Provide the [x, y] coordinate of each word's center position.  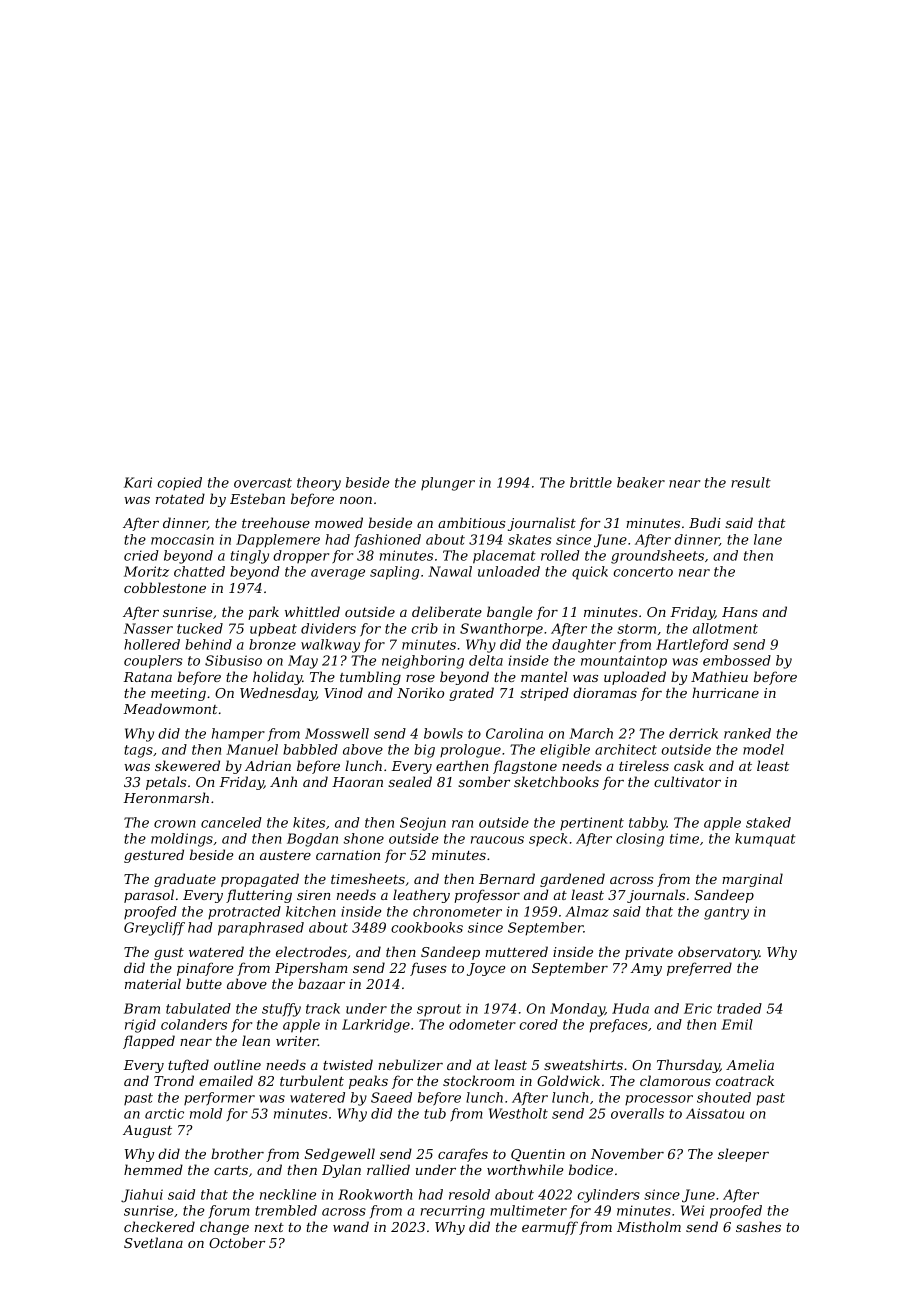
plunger [448, 484]
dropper [301, 557]
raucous [497, 840]
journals [656, 896]
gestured [154, 856]
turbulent [312, 1080]
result [751, 482]
